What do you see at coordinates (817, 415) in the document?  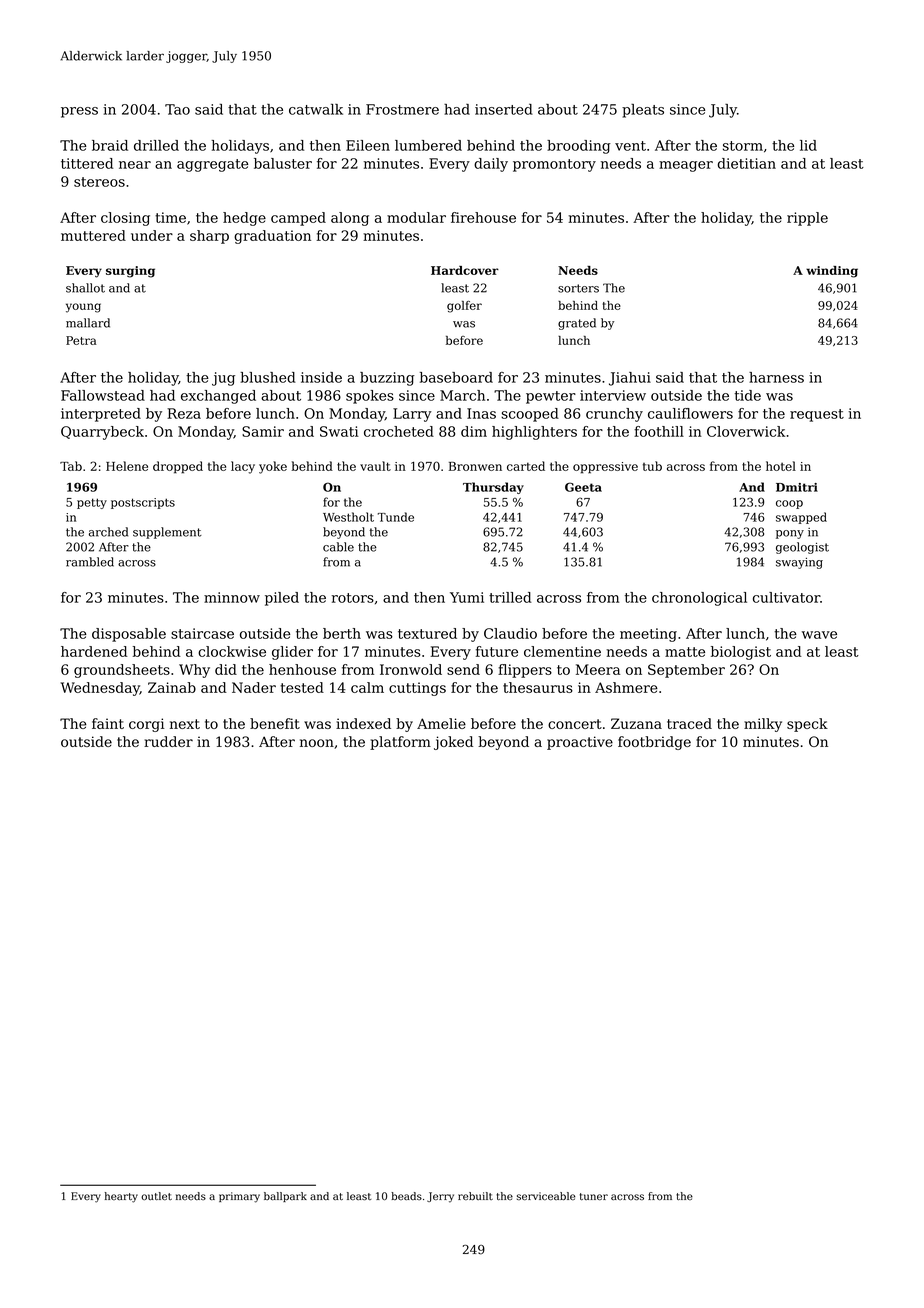 I see `request` at bounding box center [817, 415].
